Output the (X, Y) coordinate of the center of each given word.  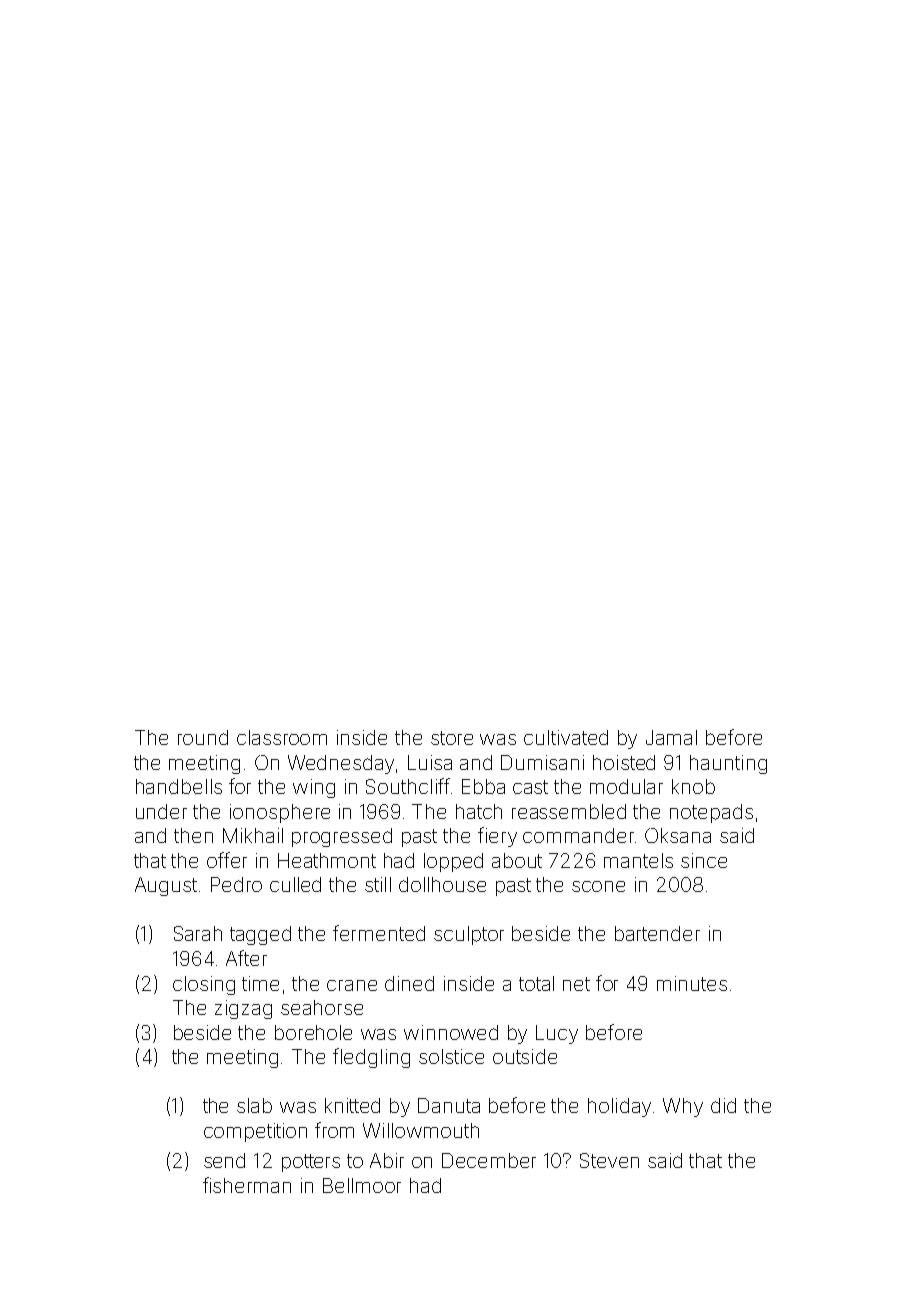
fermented (379, 933)
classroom (282, 737)
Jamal (671, 737)
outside (525, 1056)
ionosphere (280, 813)
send (224, 1160)
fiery (497, 837)
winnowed (451, 1032)
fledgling (371, 1058)
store (452, 738)
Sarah (198, 933)
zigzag (243, 1009)
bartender (657, 933)
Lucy (557, 1034)
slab (254, 1105)
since (704, 860)
